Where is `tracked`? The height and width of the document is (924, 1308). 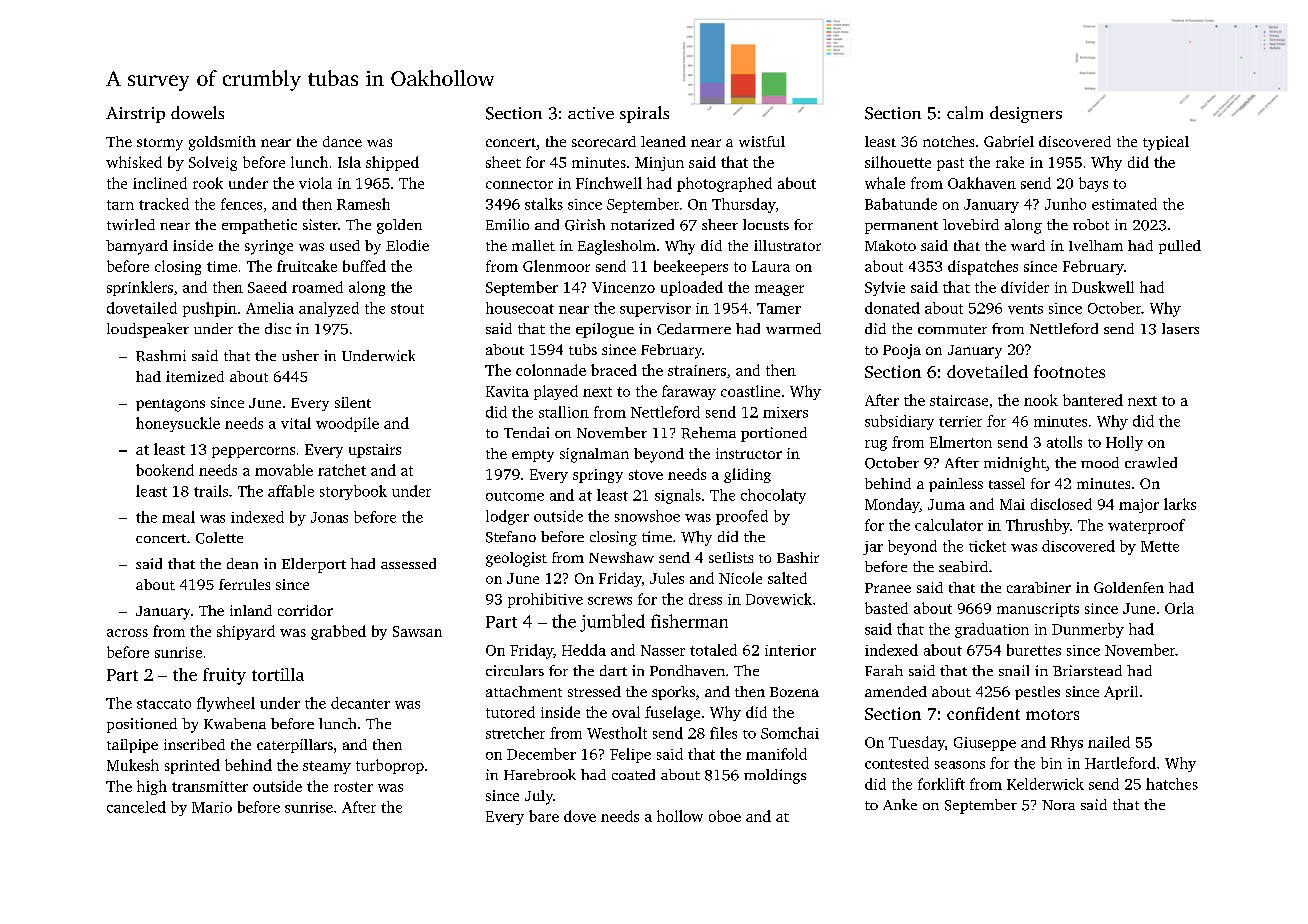 tracked is located at coordinates (164, 204).
